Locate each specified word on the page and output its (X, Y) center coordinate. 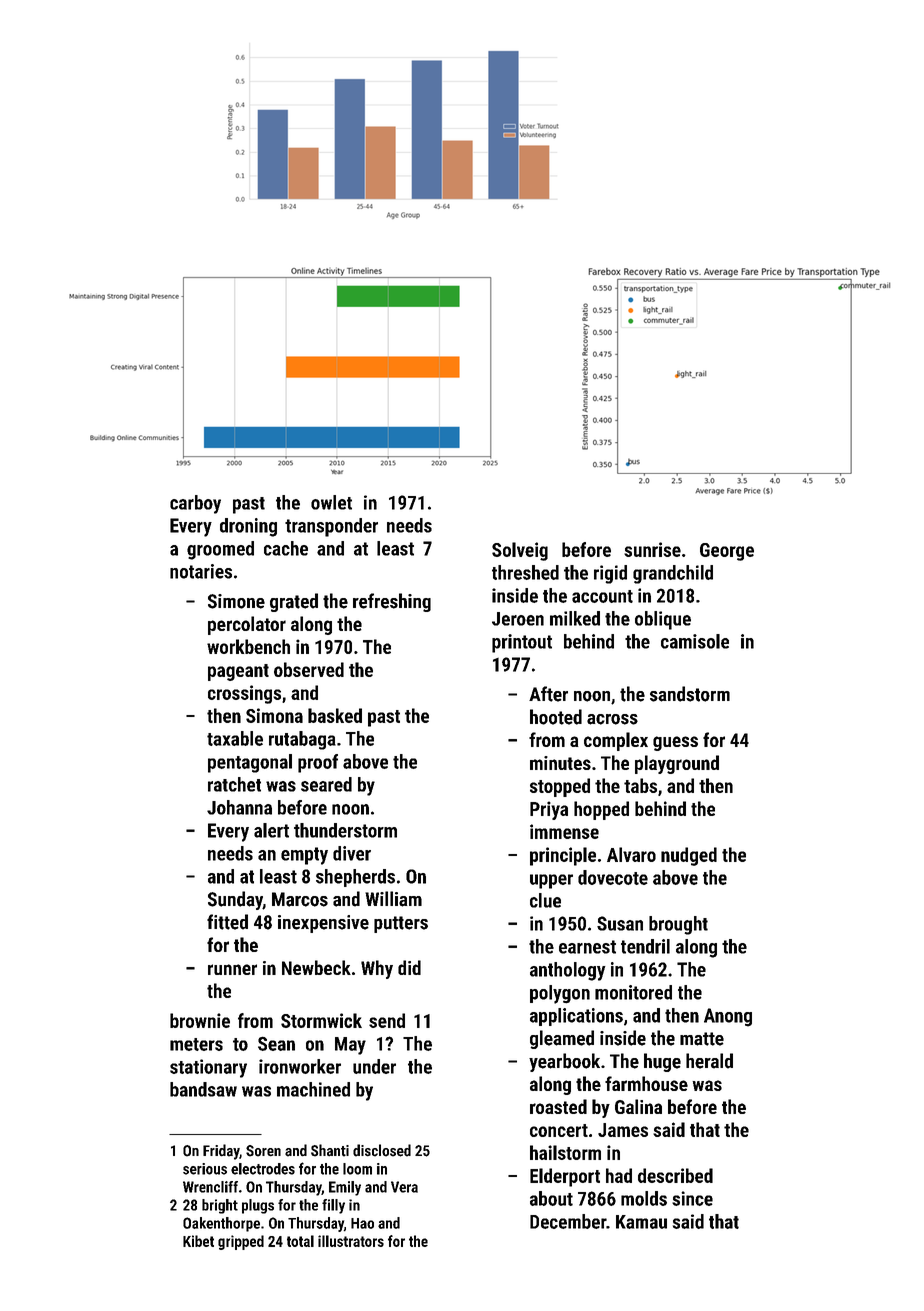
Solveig (520, 551)
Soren (263, 1151)
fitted (227, 922)
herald (709, 1061)
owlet (331, 502)
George (727, 552)
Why (377, 969)
